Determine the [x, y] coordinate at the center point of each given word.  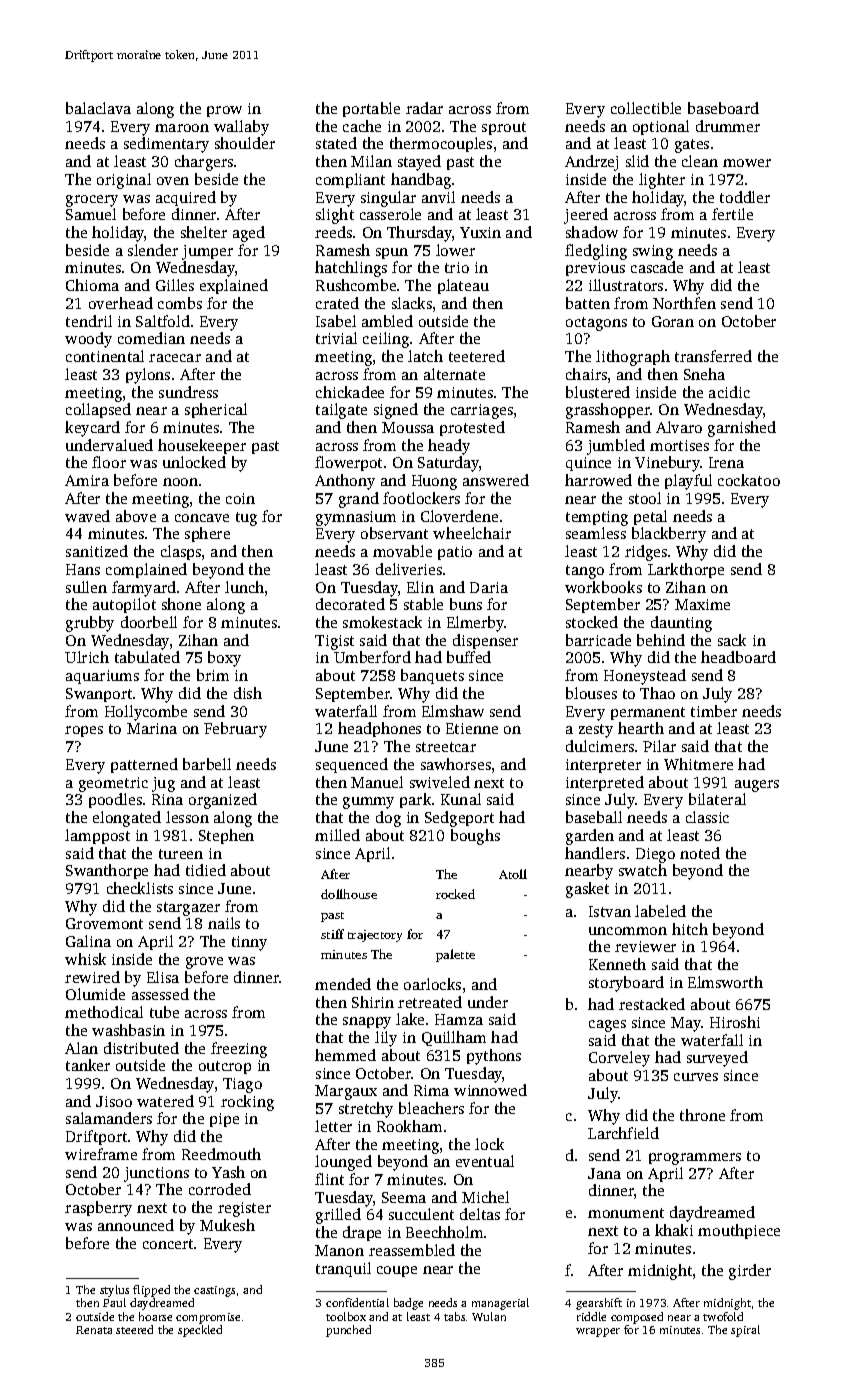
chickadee [350, 392]
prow [224, 111]
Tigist [334, 642]
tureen [181, 854]
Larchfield [623, 1133]
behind [661, 640]
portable [371, 109]
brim [213, 675]
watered [165, 1101]
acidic [729, 392]
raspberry [98, 1209]
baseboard [723, 108]
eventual [485, 1161]
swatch [643, 870]
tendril [89, 321]
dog [388, 819]
